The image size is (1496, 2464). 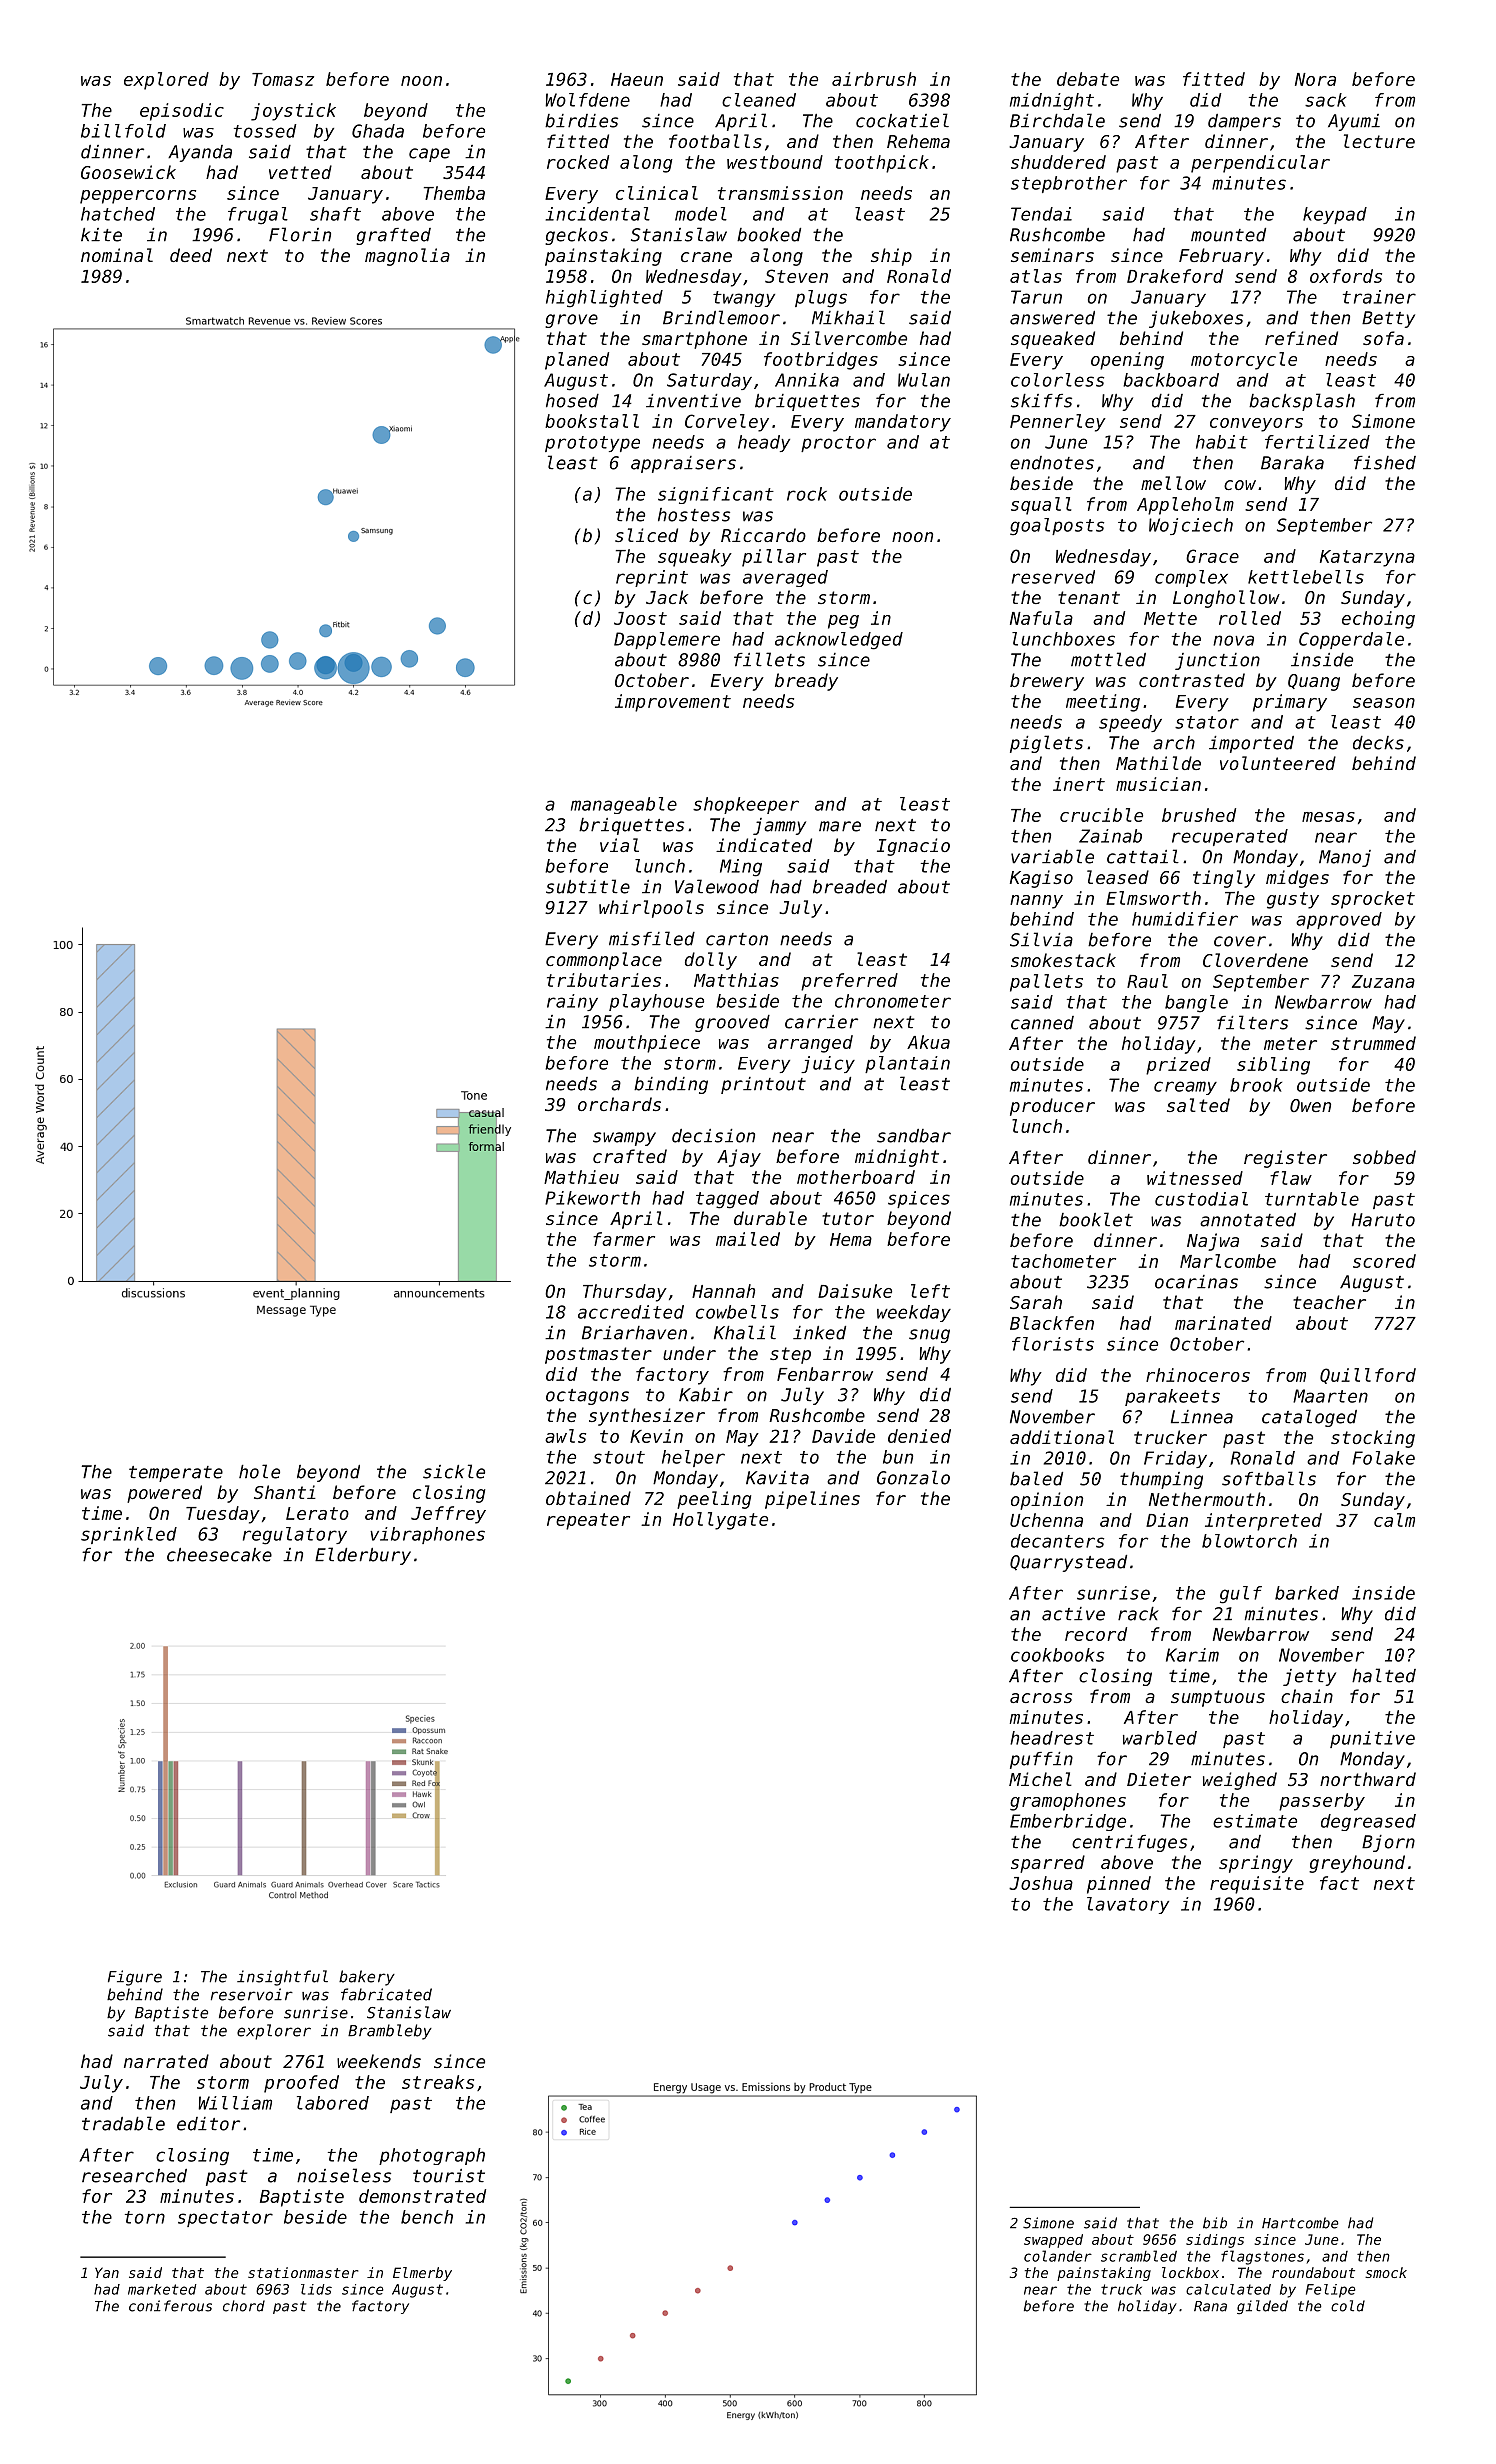 I want to click on swapped, so click(x=1053, y=2241).
